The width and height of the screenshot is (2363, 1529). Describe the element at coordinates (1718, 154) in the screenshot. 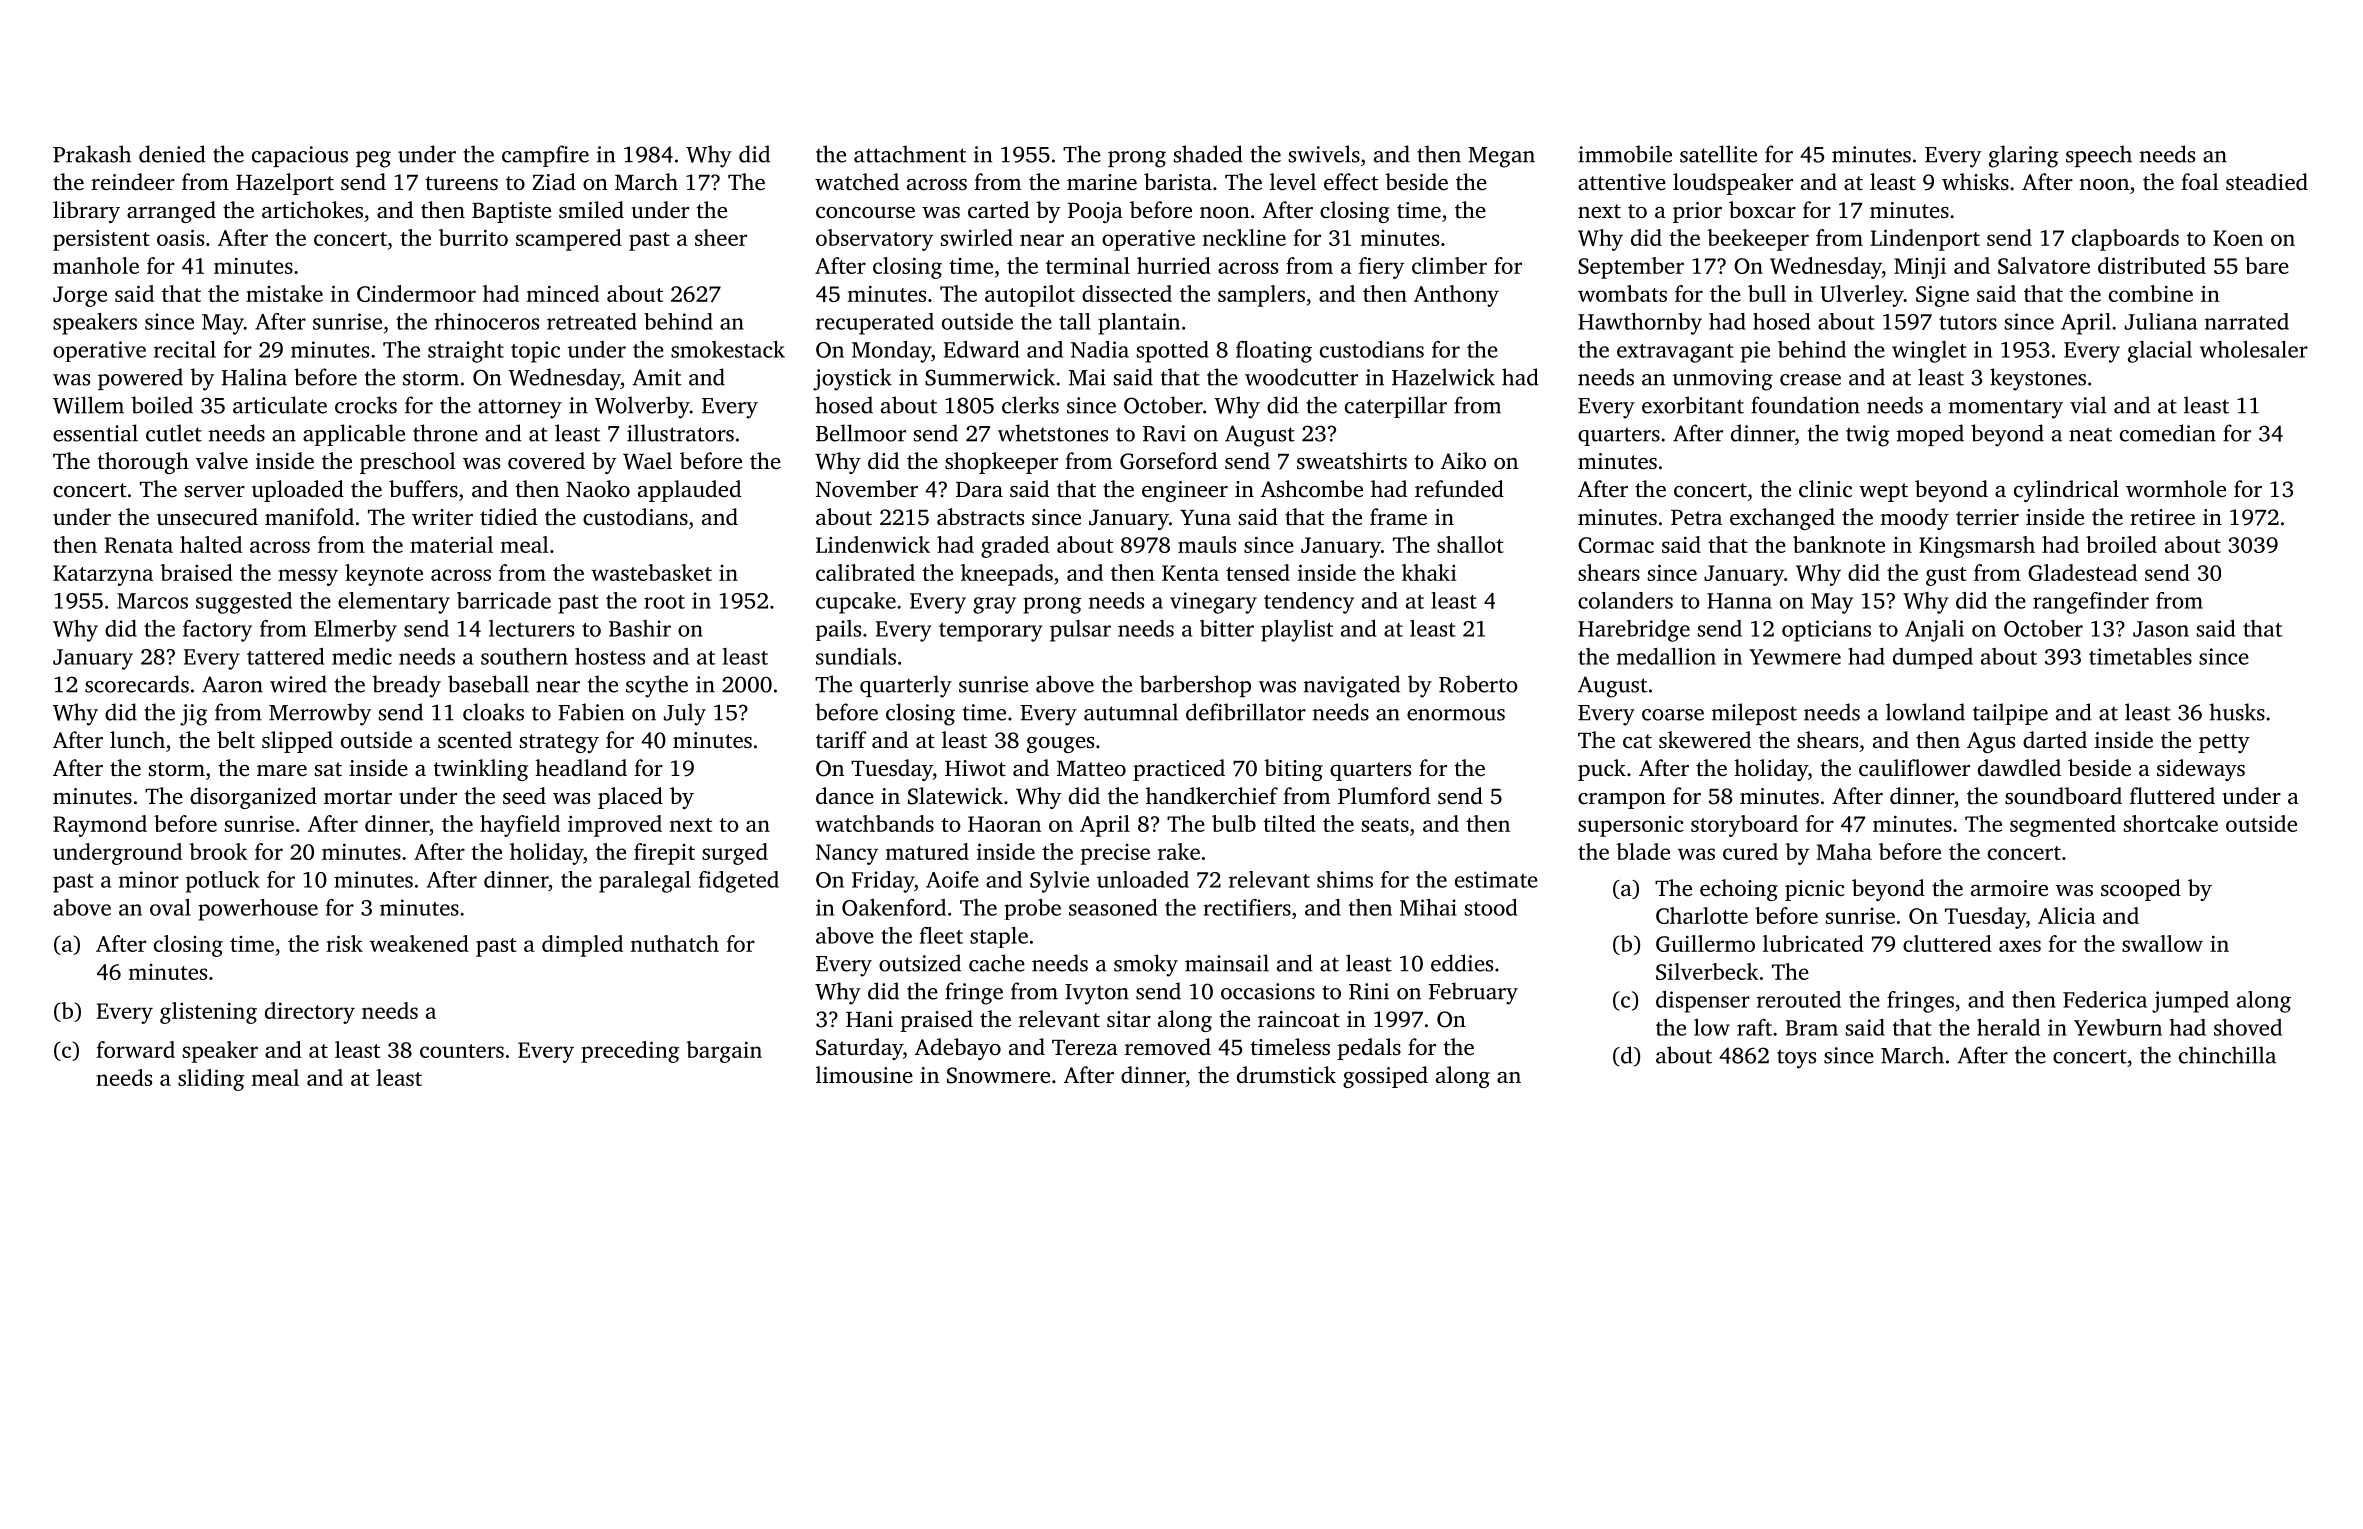

I see `satellite` at that location.
